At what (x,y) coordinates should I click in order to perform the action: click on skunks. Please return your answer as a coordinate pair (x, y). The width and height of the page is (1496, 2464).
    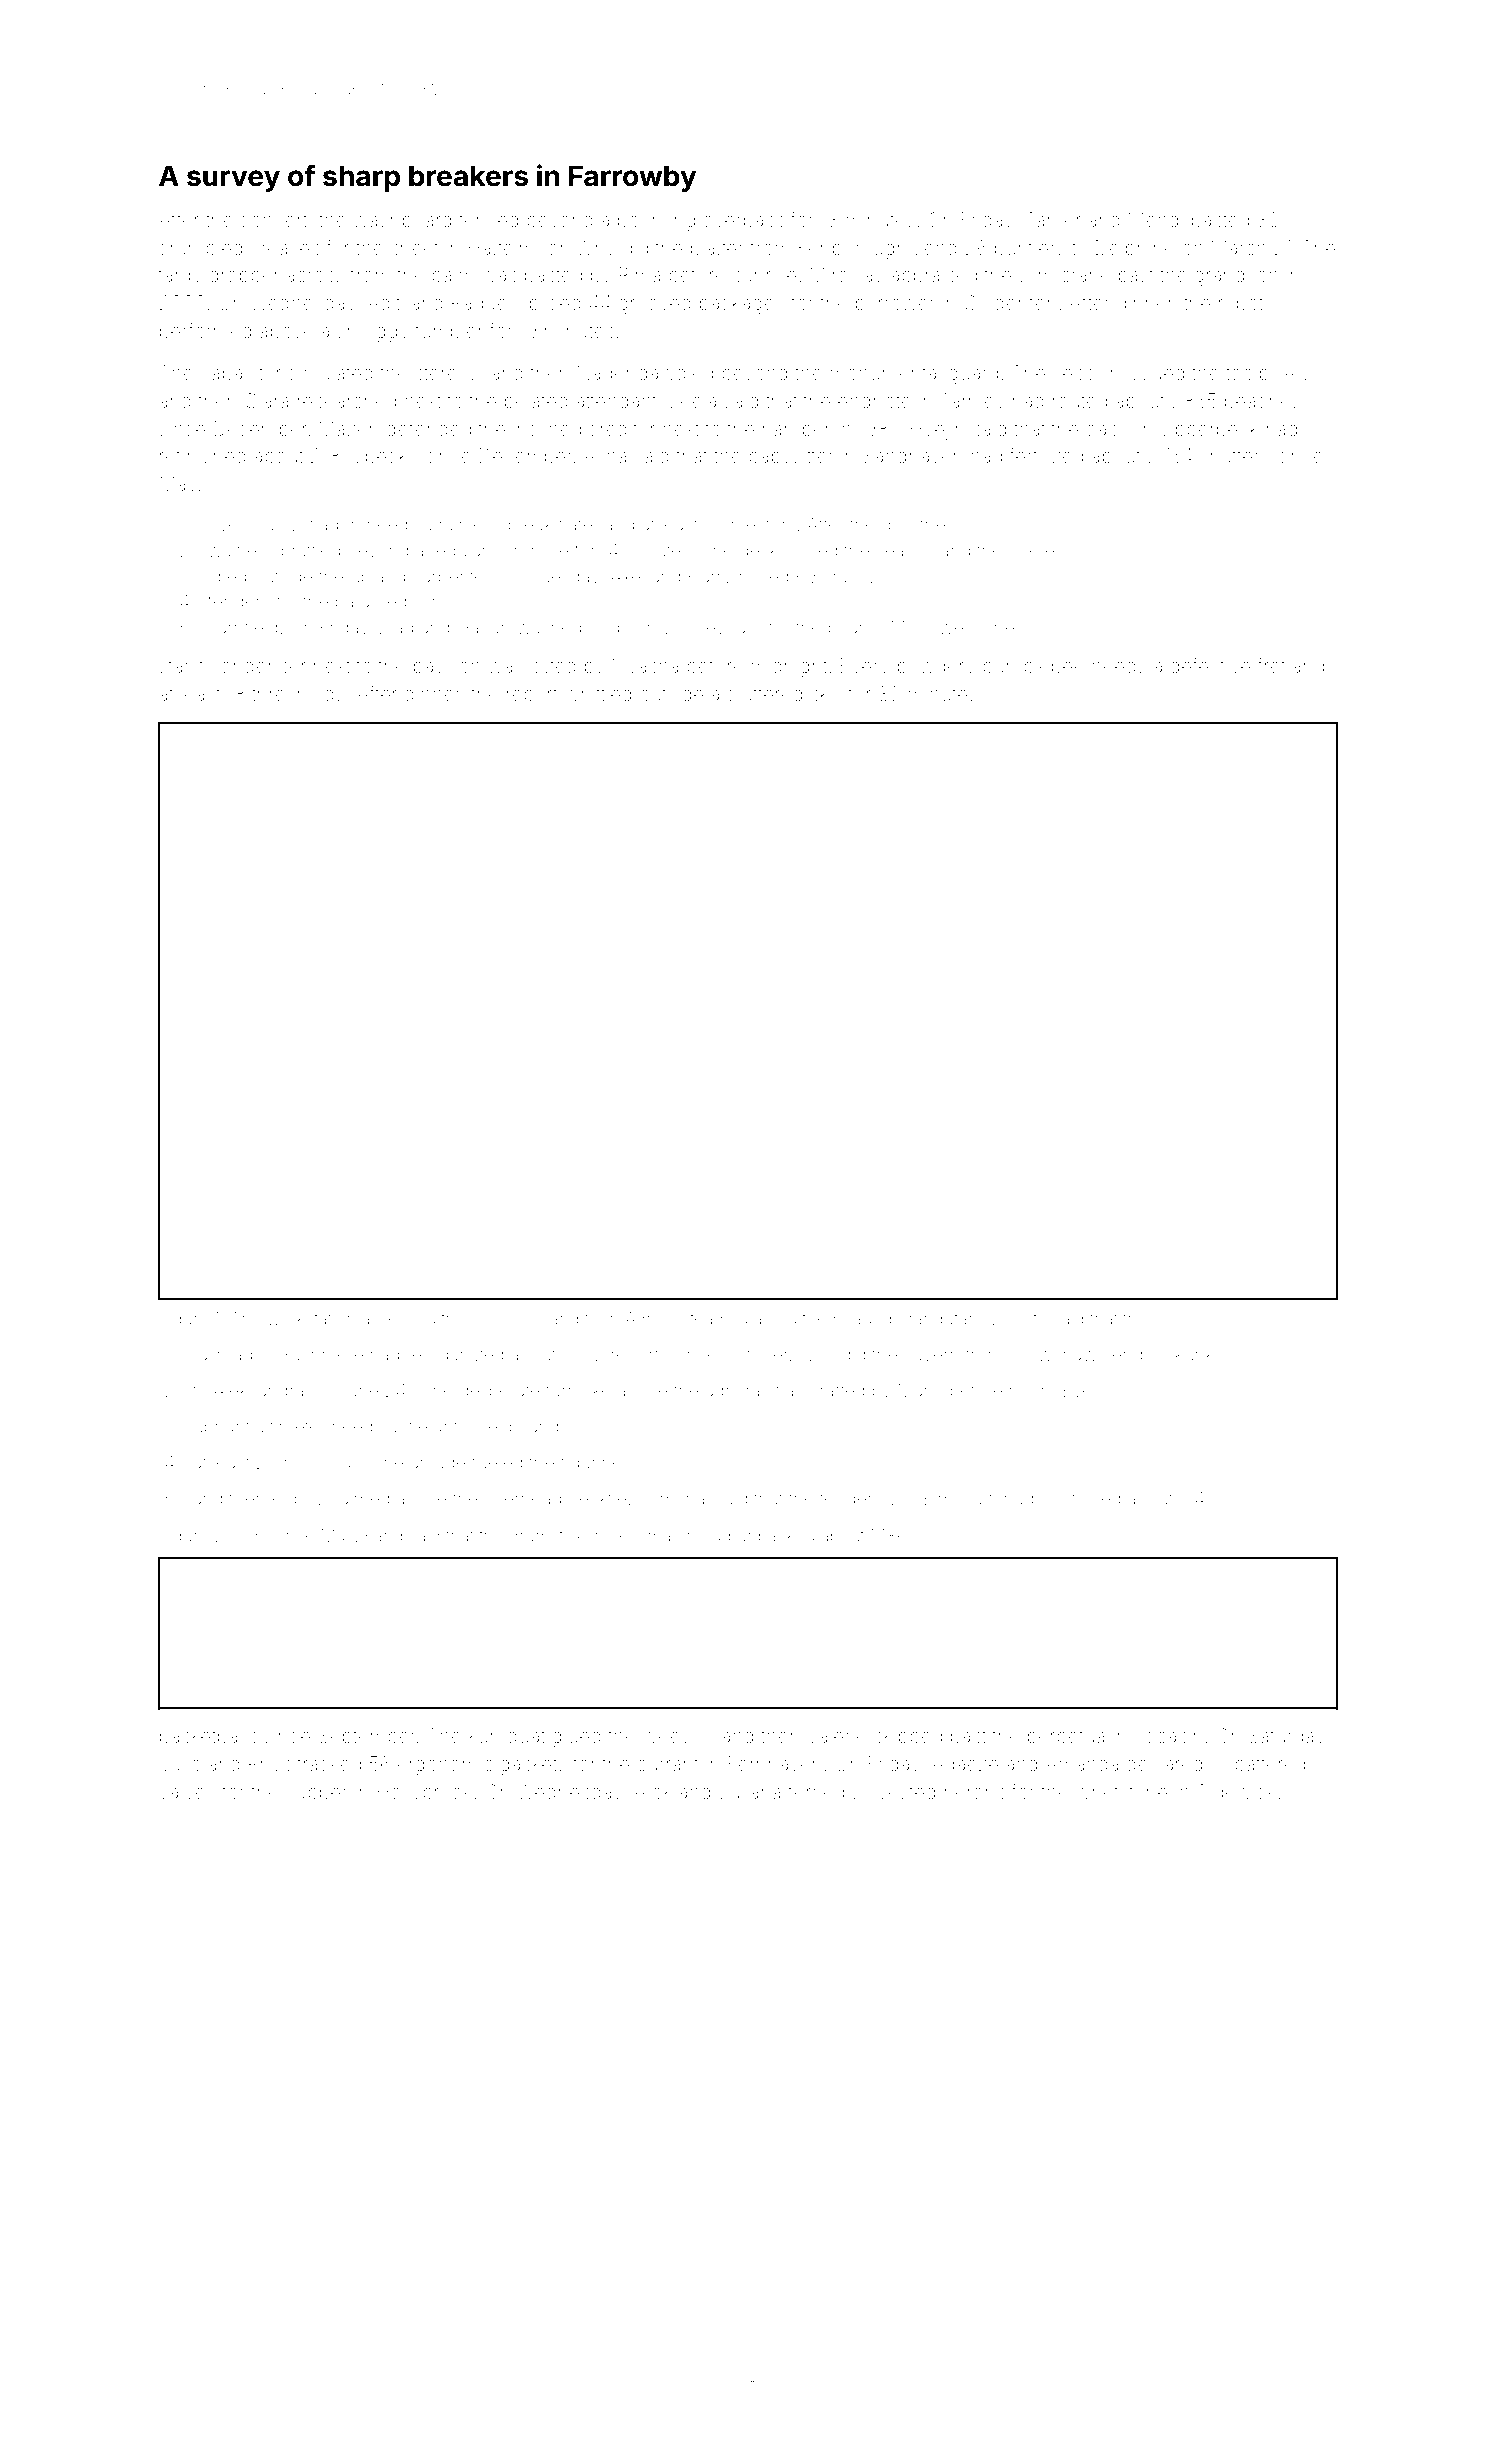
    Looking at the image, I should click on (1195, 1354).
